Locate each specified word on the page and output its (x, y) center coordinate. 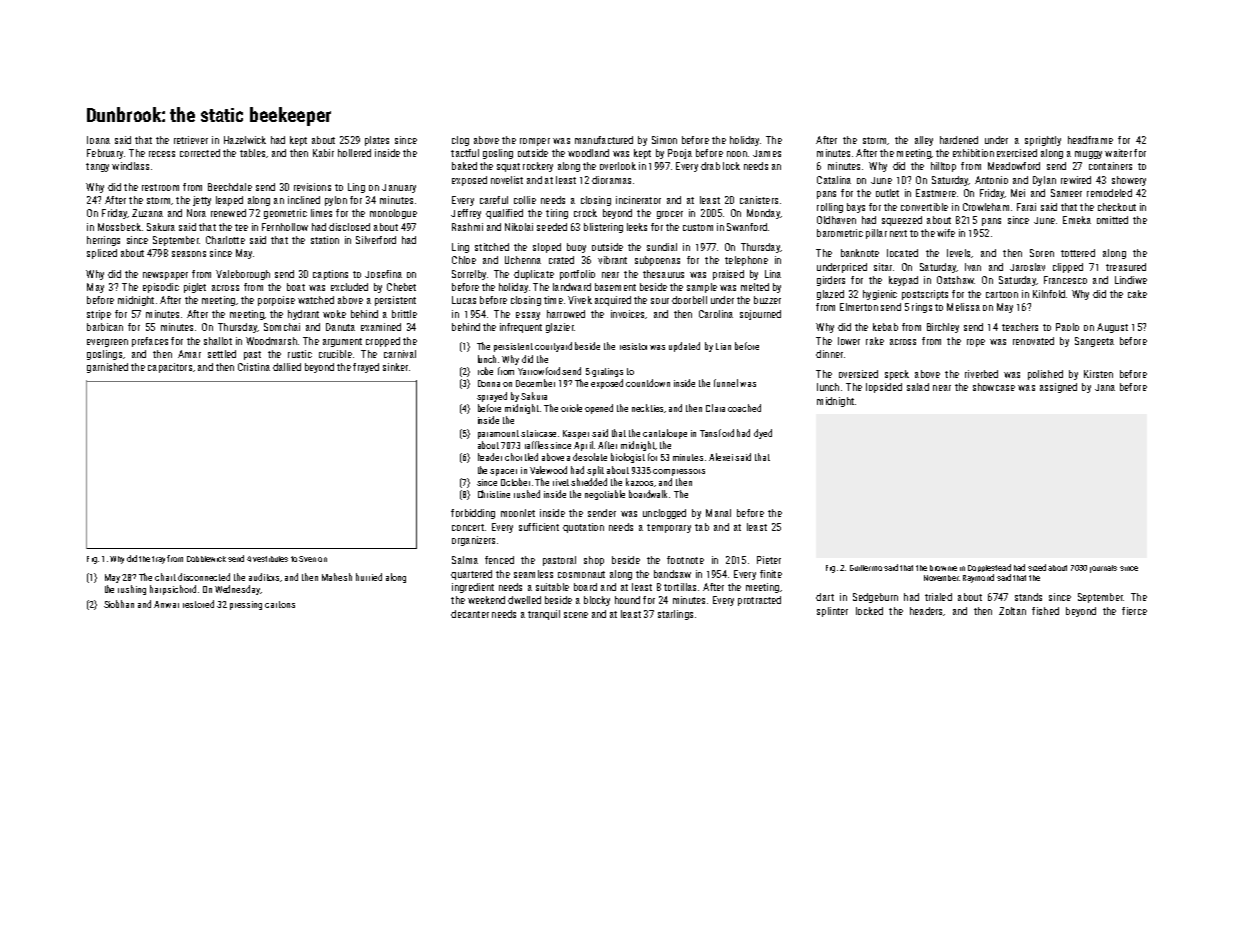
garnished (107, 368)
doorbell (689, 300)
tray (158, 560)
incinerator (638, 200)
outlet (887, 193)
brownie (943, 568)
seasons (189, 254)
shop (594, 561)
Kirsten (1098, 374)
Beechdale (230, 187)
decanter (470, 614)
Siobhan (119, 604)
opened (599, 409)
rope (976, 343)
